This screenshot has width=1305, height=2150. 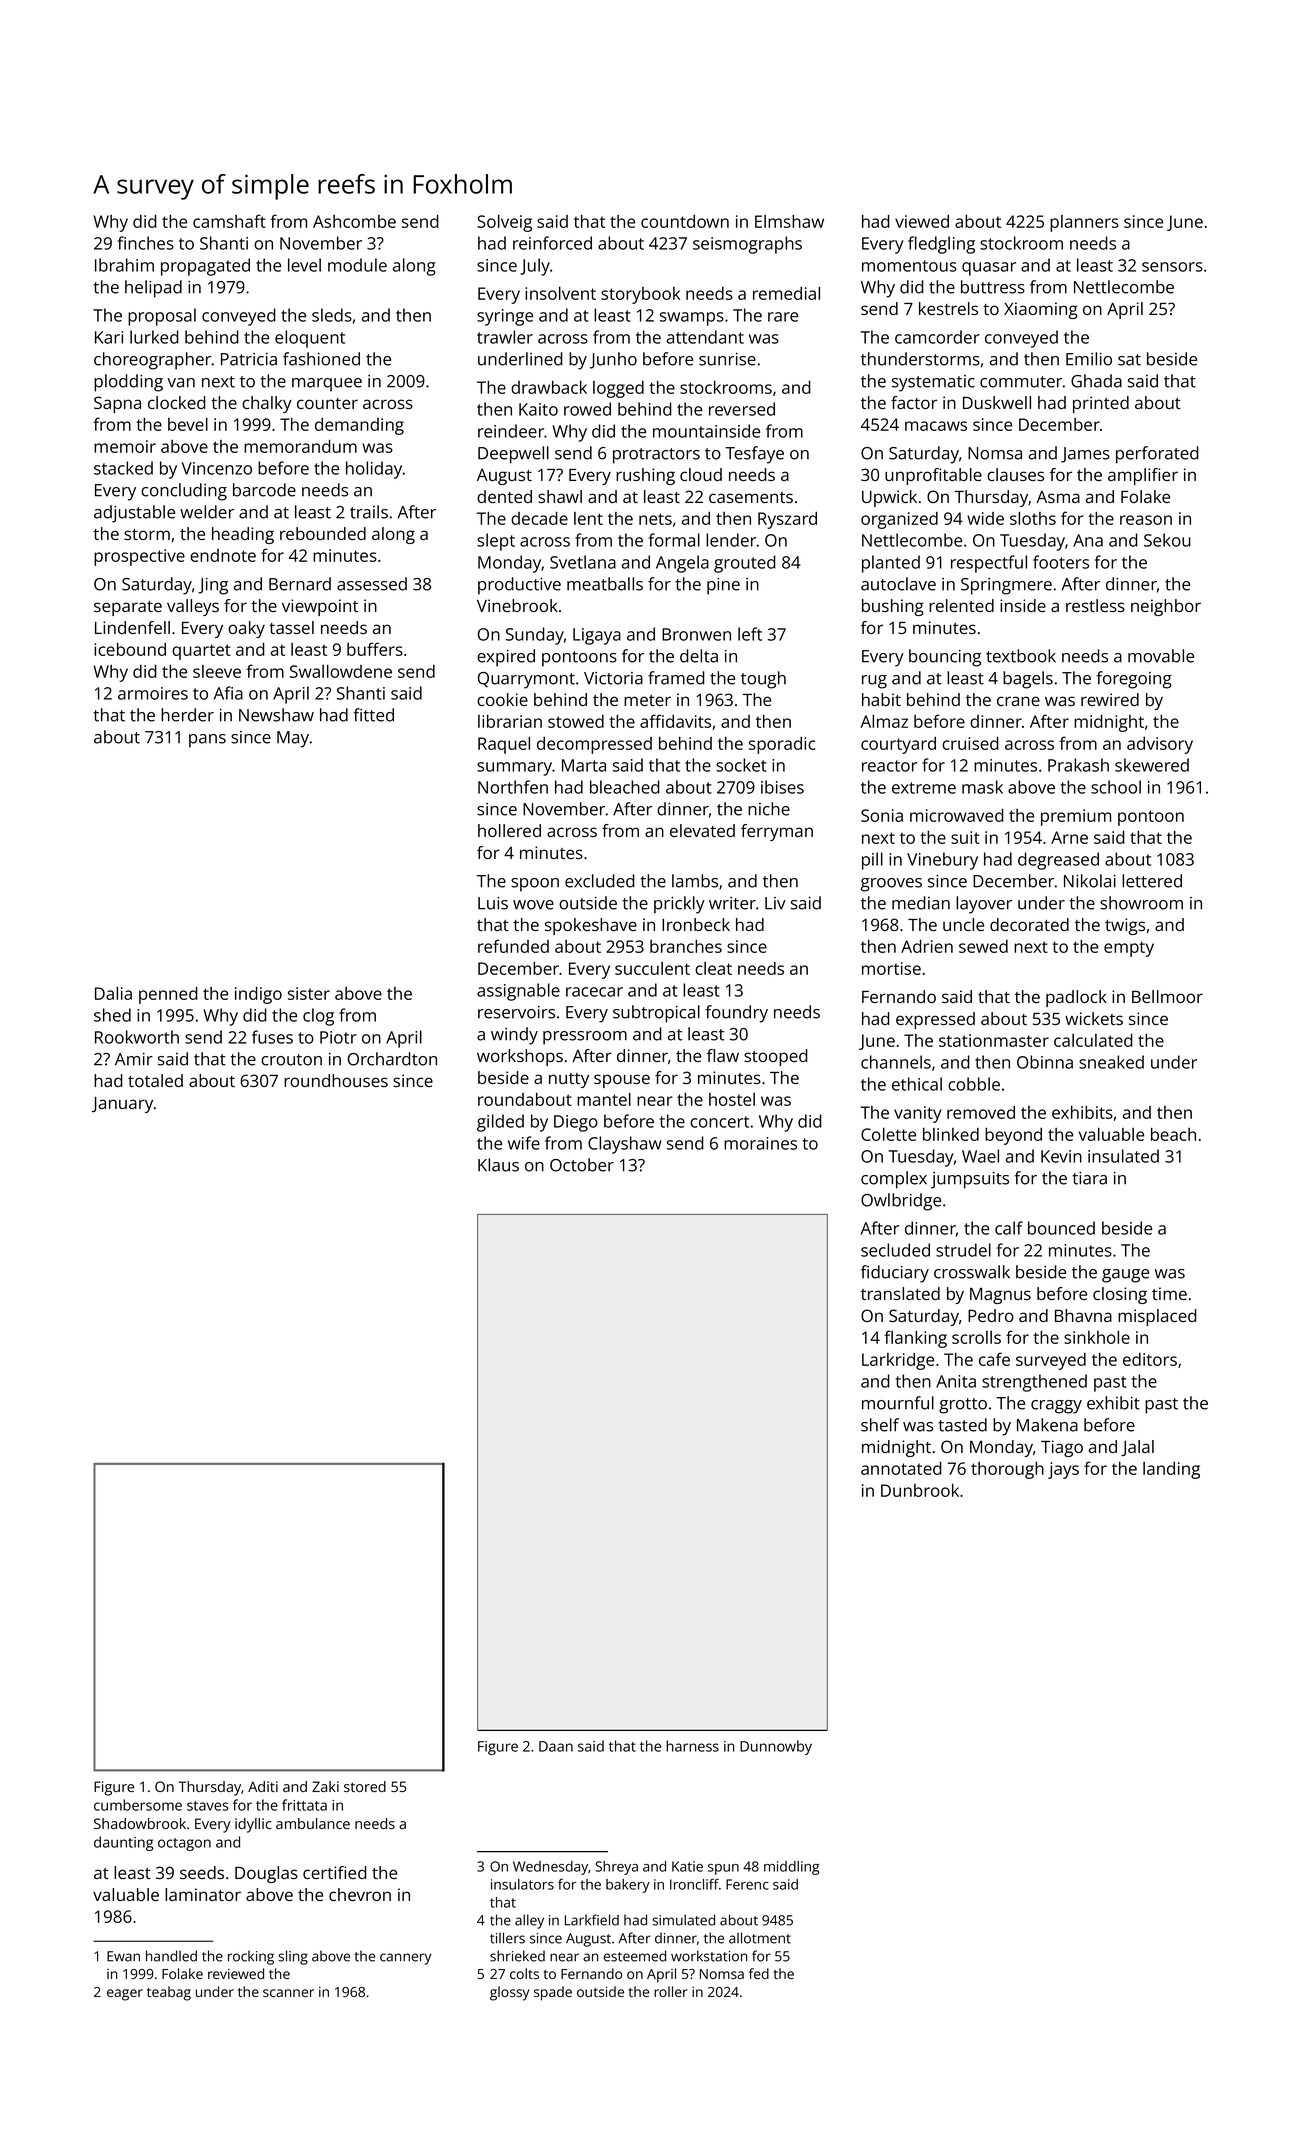 What do you see at coordinates (582, 1165) in the screenshot?
I see `October` at bounding box center [582, 1165].
